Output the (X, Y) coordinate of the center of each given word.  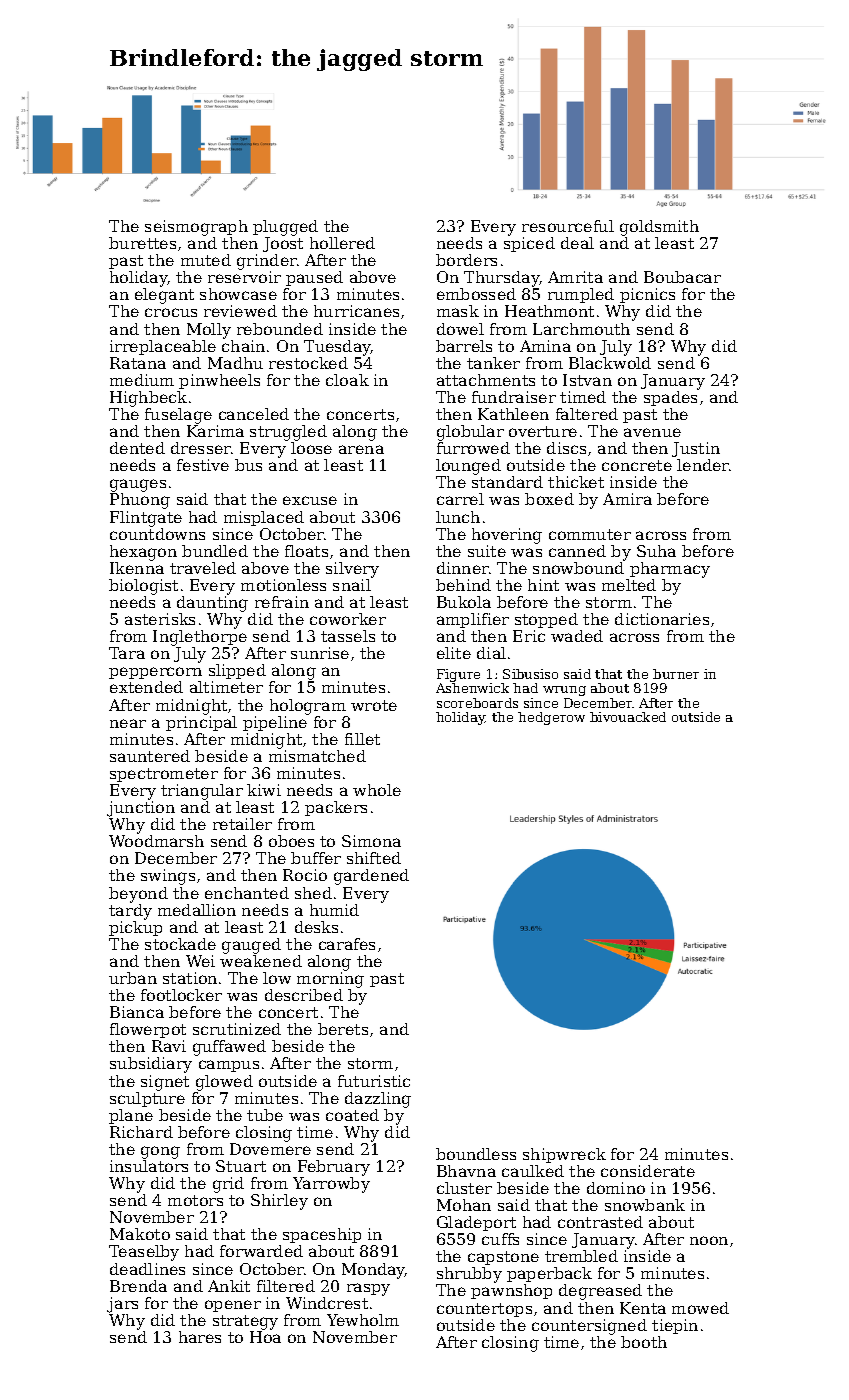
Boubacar (682, 277)
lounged (468, 467)
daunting (212, 604)
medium (142, 380)
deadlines (147, 1269)
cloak (347, 380)
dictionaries (662, 619)
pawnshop (511, 1291)
